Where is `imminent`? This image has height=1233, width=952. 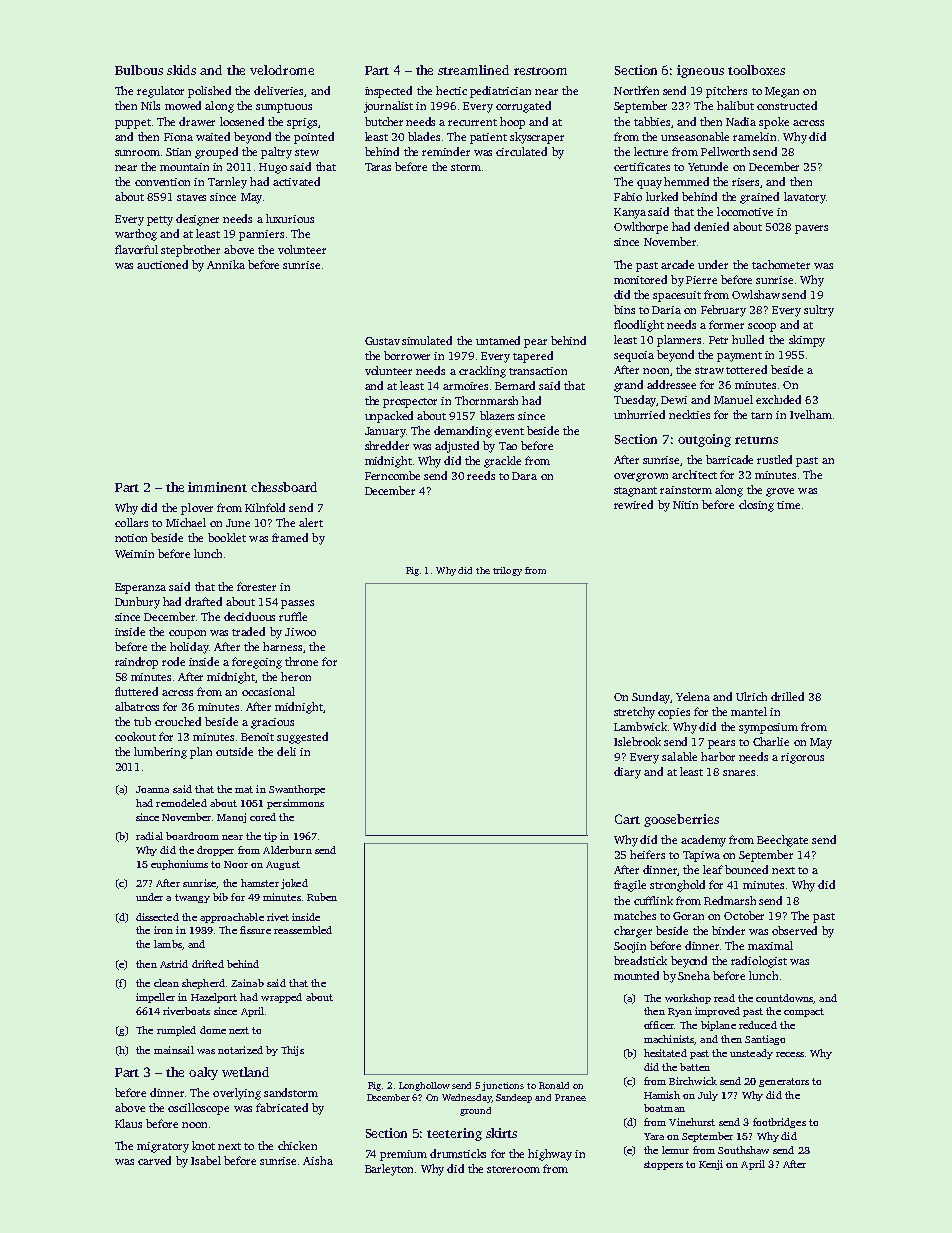 imminent is located at coordinates (217, 487).
